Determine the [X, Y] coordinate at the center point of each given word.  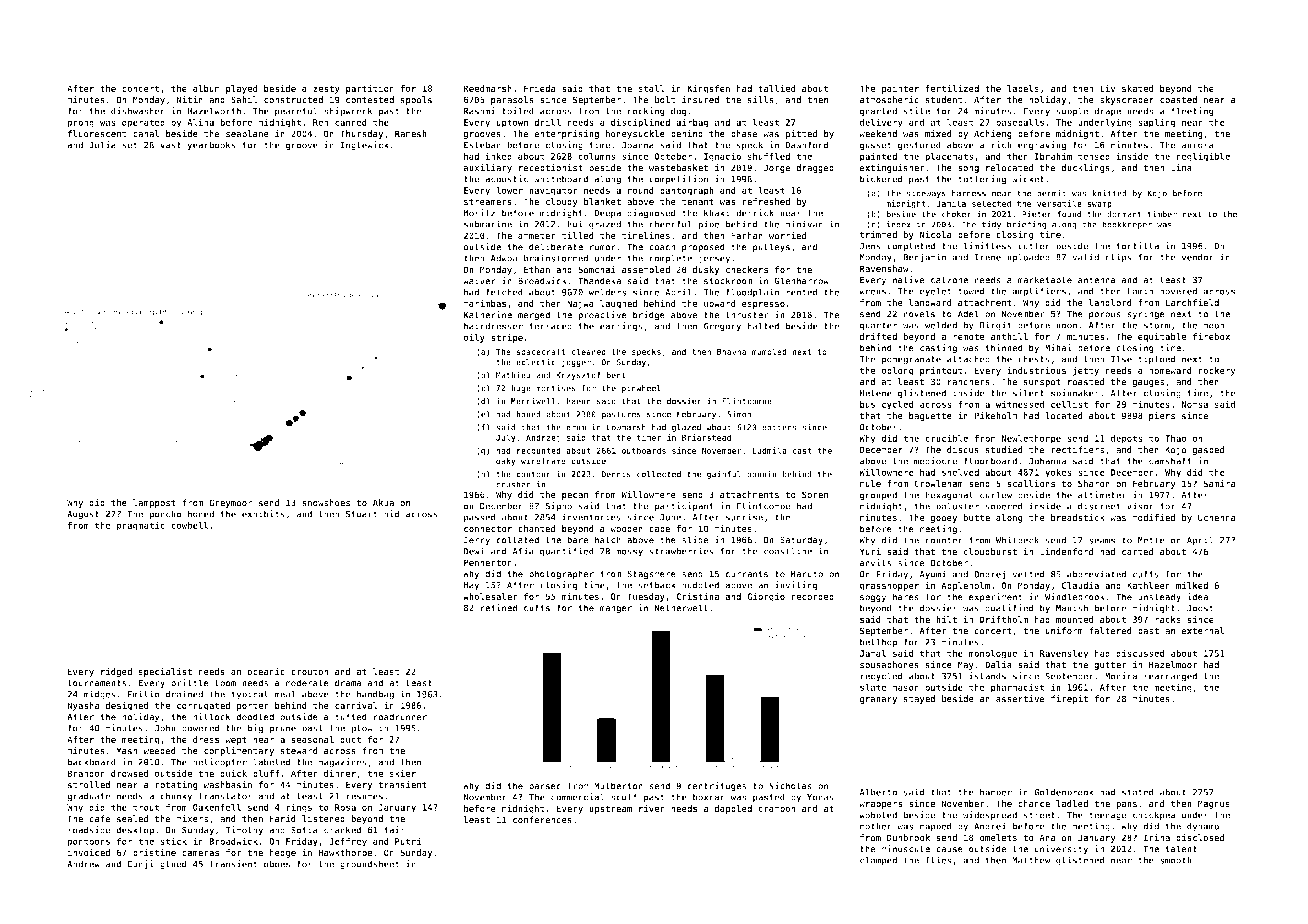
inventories [591, 517]
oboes [277, 864]
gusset [876, 146]
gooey [944, 519]
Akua [383, 503]
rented [802, 292]
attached [968, 359]
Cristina [697, 596]
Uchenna [1217, 517]
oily [474, 338]
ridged [116, 672]
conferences [542, 819]
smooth [1176, 860]
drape [1107, 112]
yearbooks [211, 146]
